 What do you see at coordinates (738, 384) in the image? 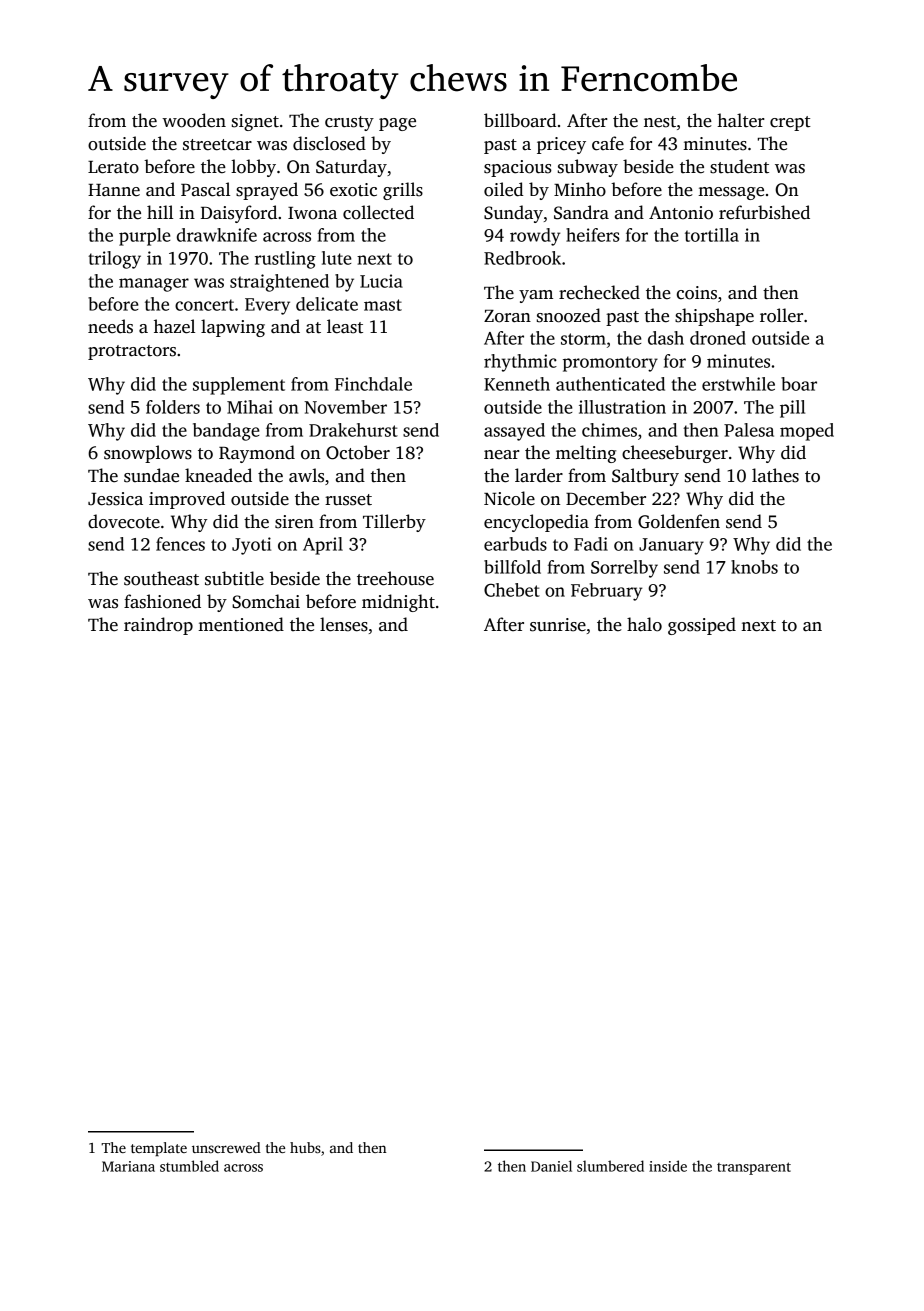
I see `erstwhile` at bounding box center [738, 384].
